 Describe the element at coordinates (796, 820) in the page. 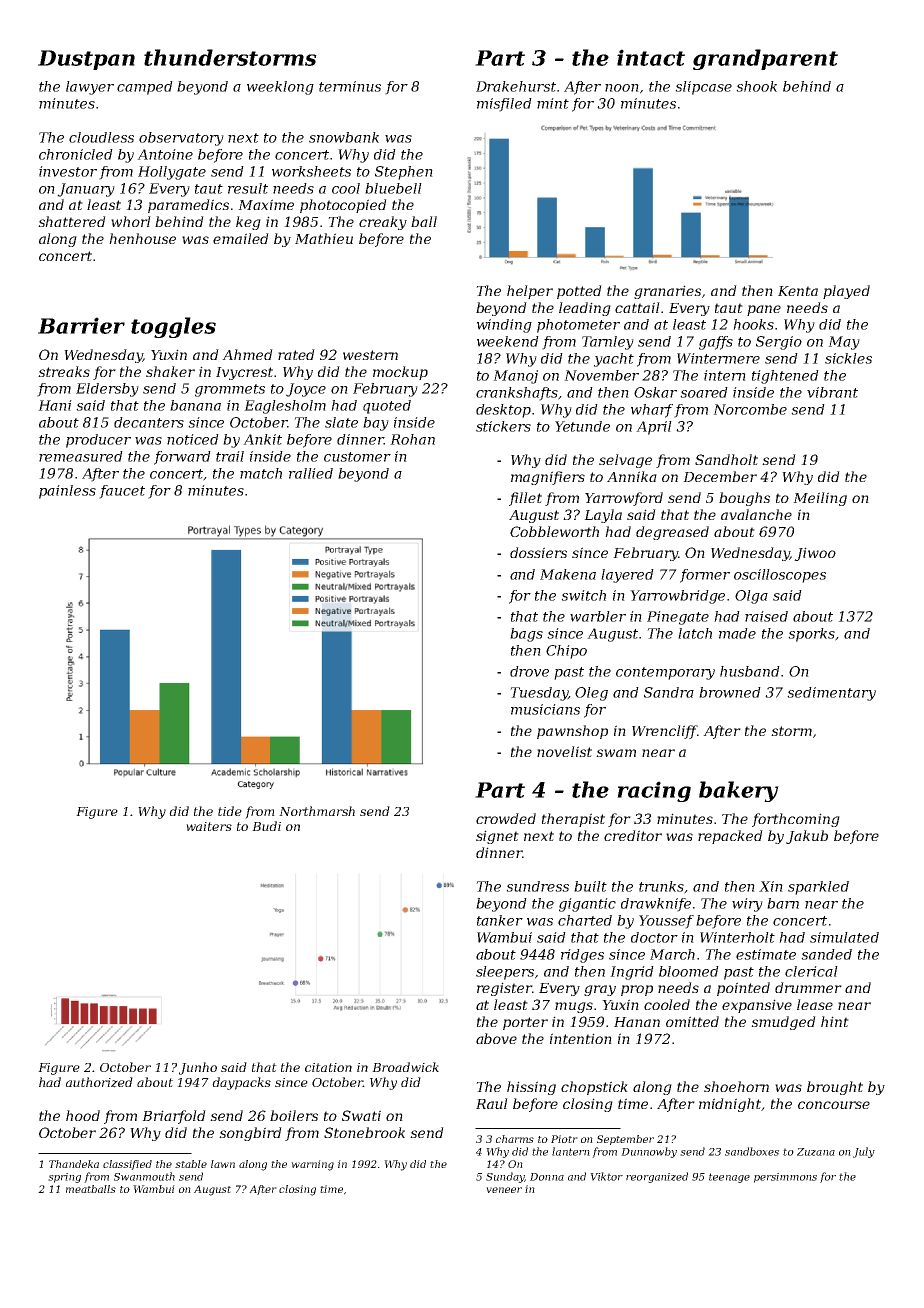

I see `forthcoming` at that location.
